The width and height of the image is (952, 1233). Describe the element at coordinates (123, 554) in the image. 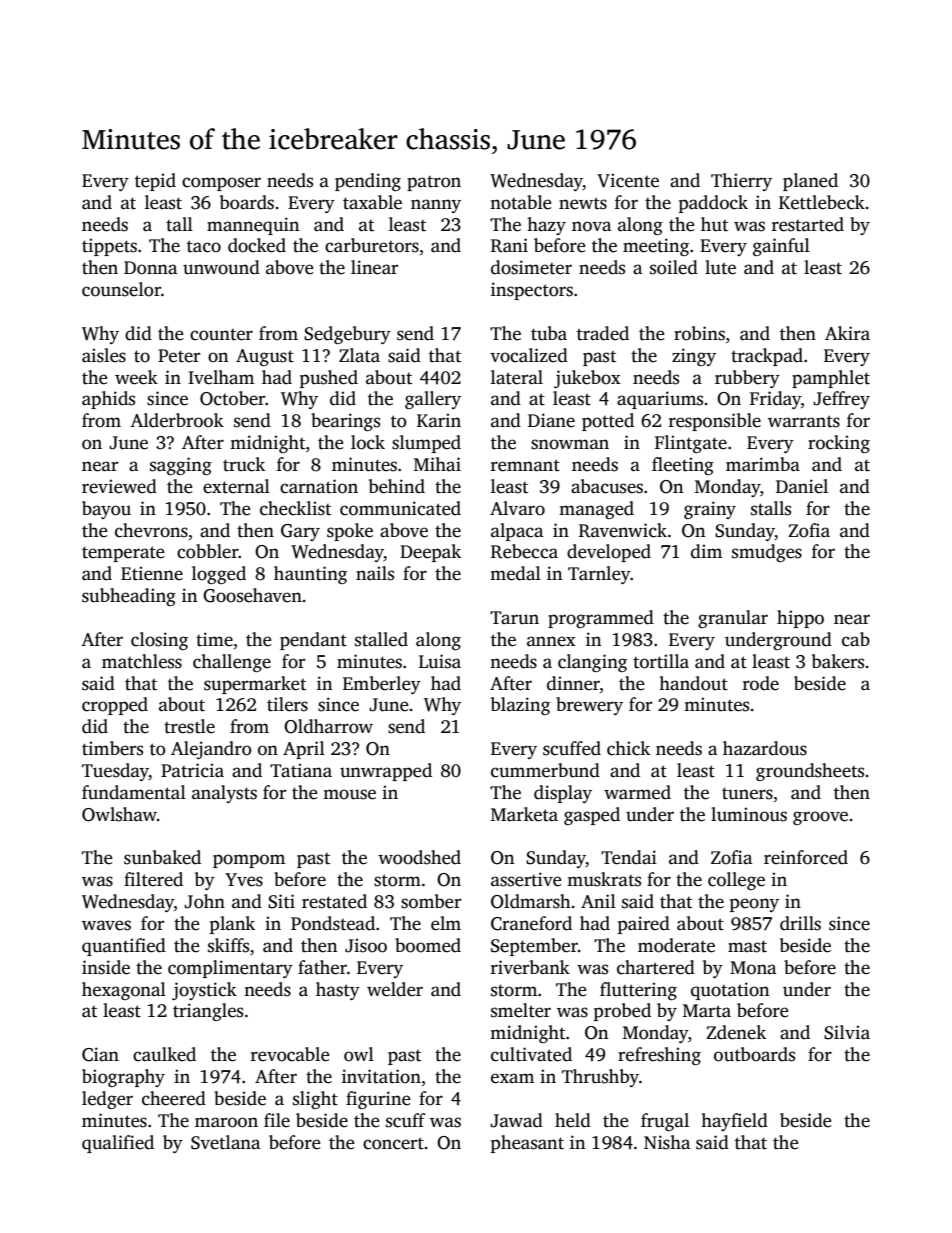

I see `temperate` at that location.
